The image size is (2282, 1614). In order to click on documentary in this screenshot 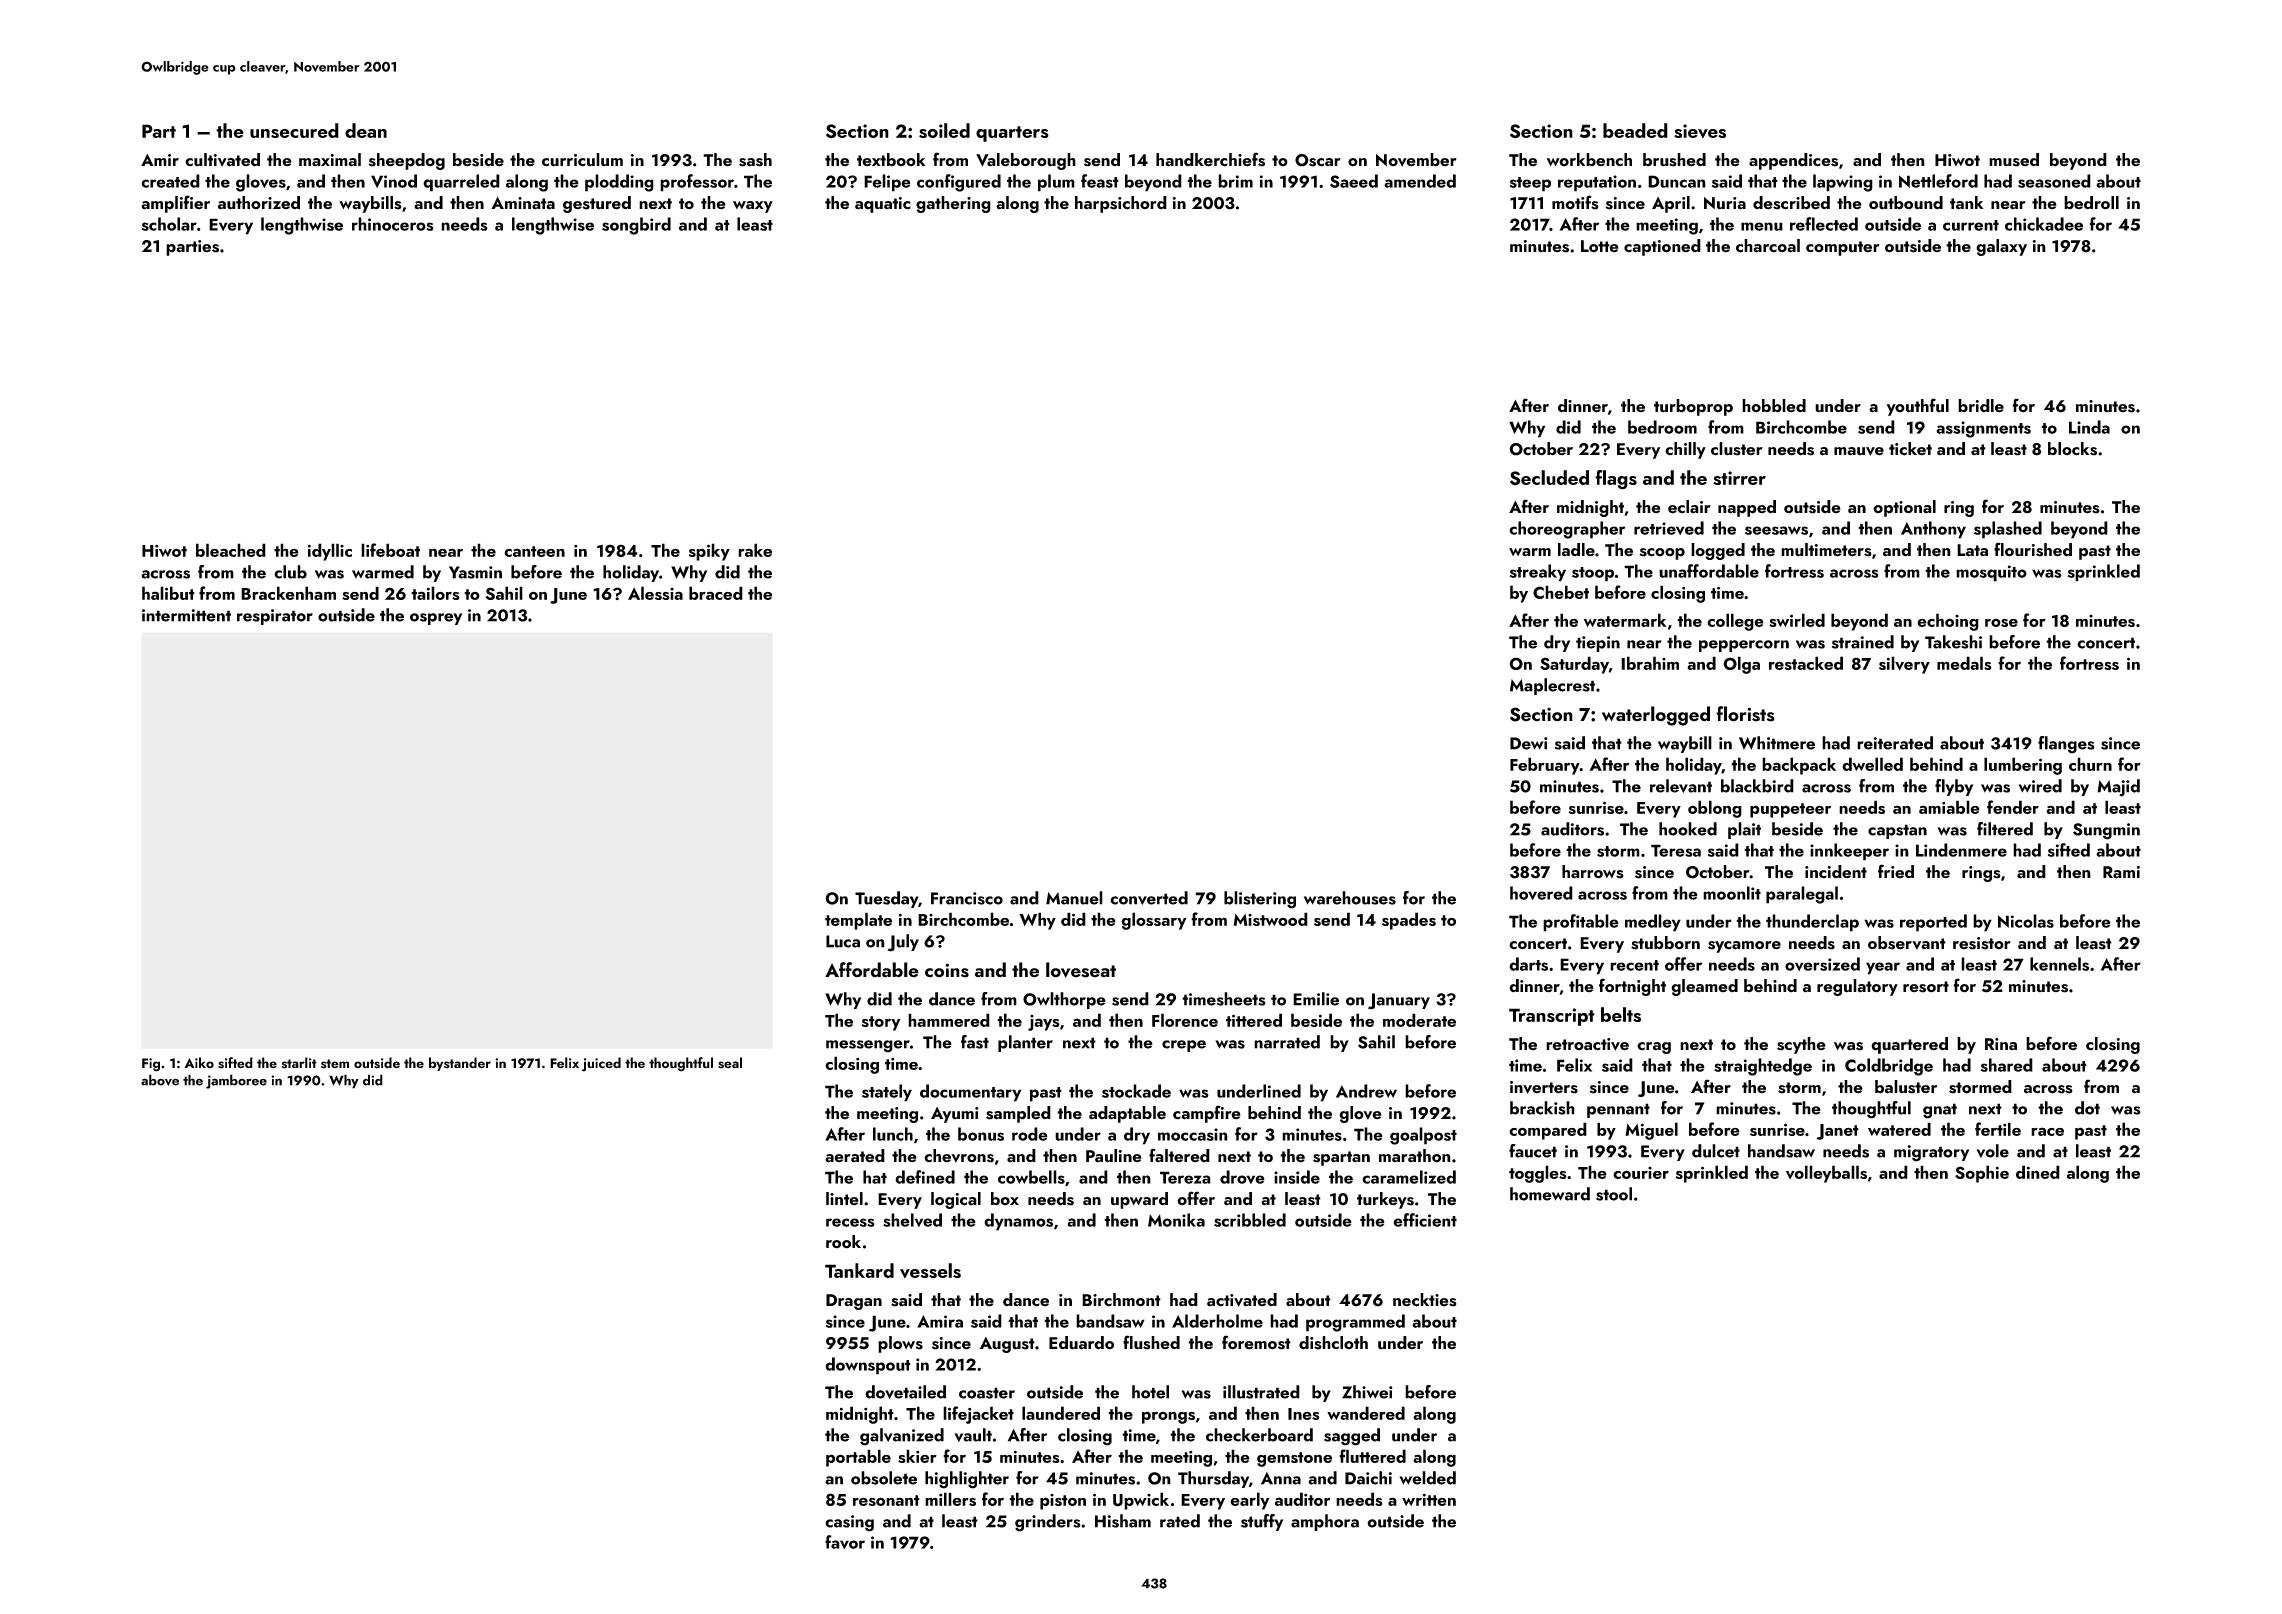, I will do `click(970, 1093)`.
